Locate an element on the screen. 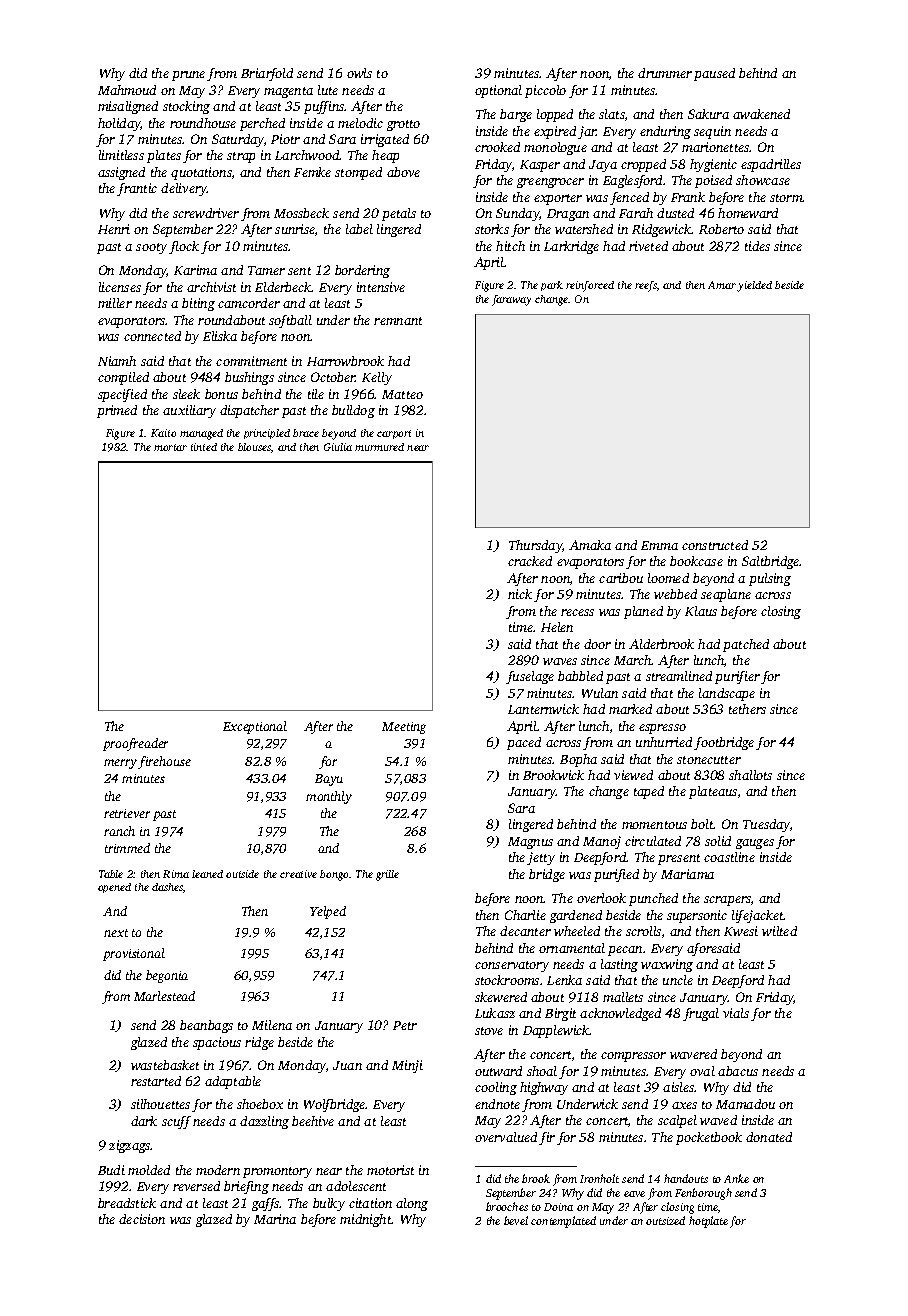 This screenshot has width=908, height=1316. drummer is located at coordinates (665, 73).
